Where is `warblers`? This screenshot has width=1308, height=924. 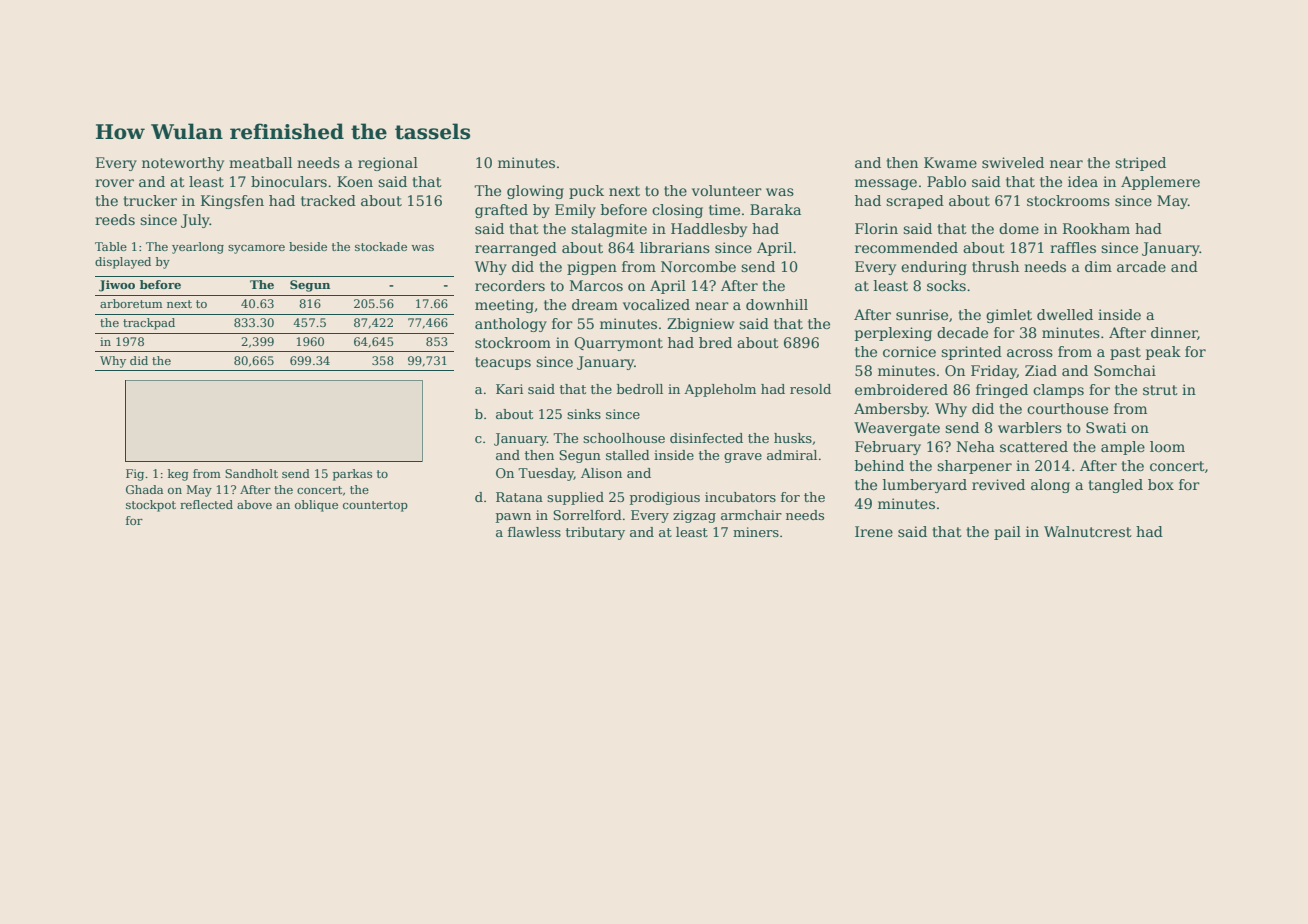
warblers is located at coordinates (1030, 427).
